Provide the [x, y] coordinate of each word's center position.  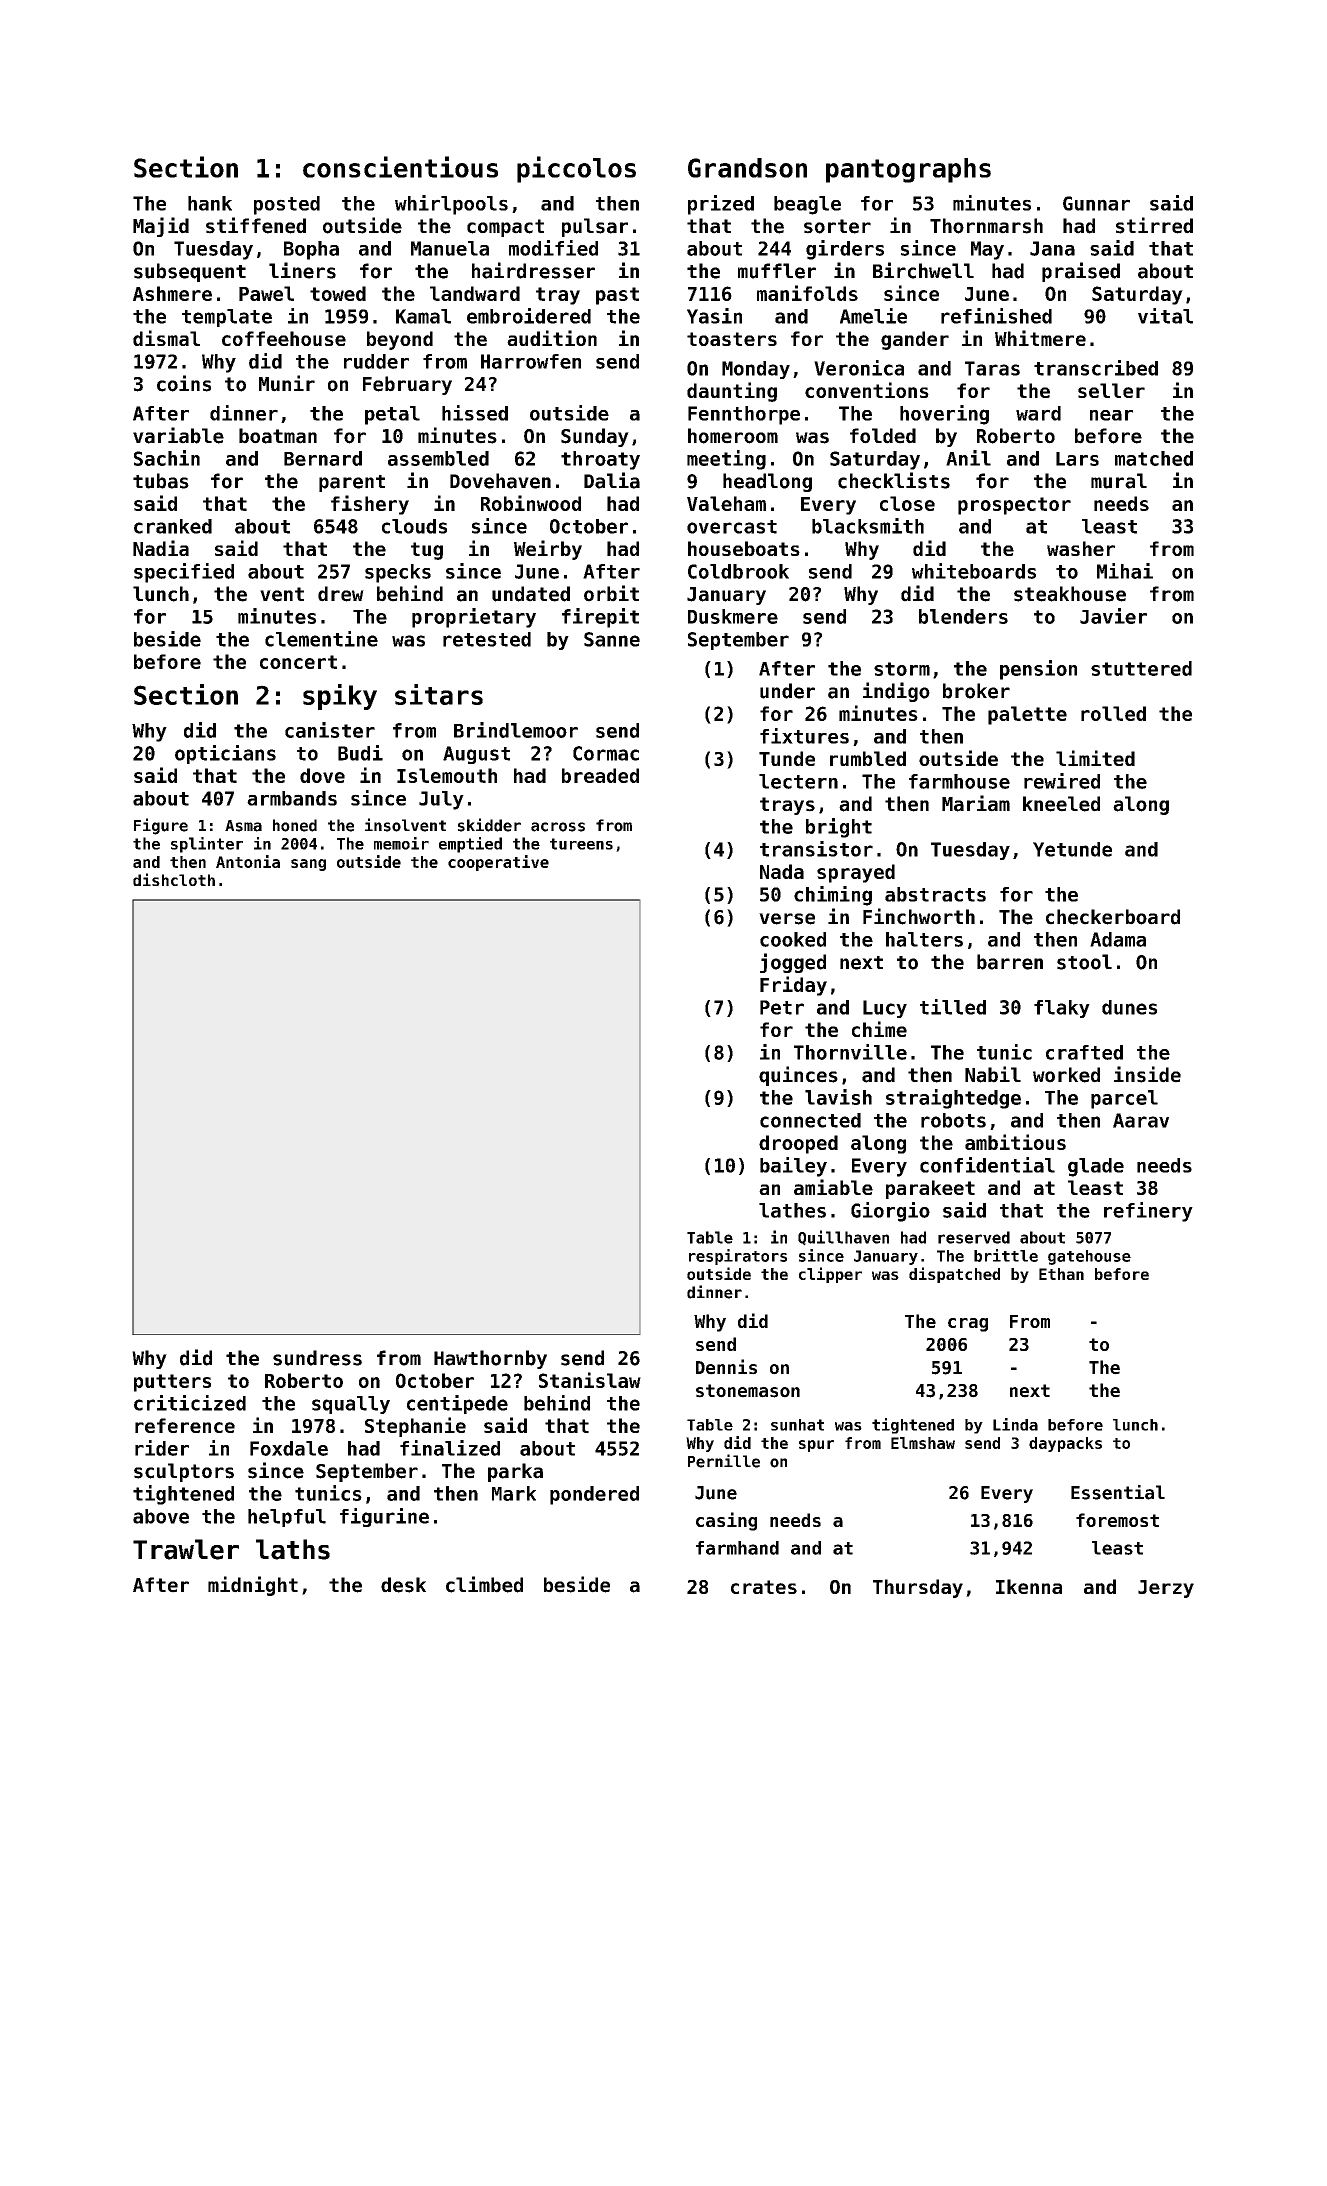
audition [552, 338]
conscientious [400, 167]
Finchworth [919, 916]
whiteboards [974, 571]
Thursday [918, 1588]
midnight [253, 1586]
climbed [484, 1584]
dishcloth [174, 879]
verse [787, 919]
